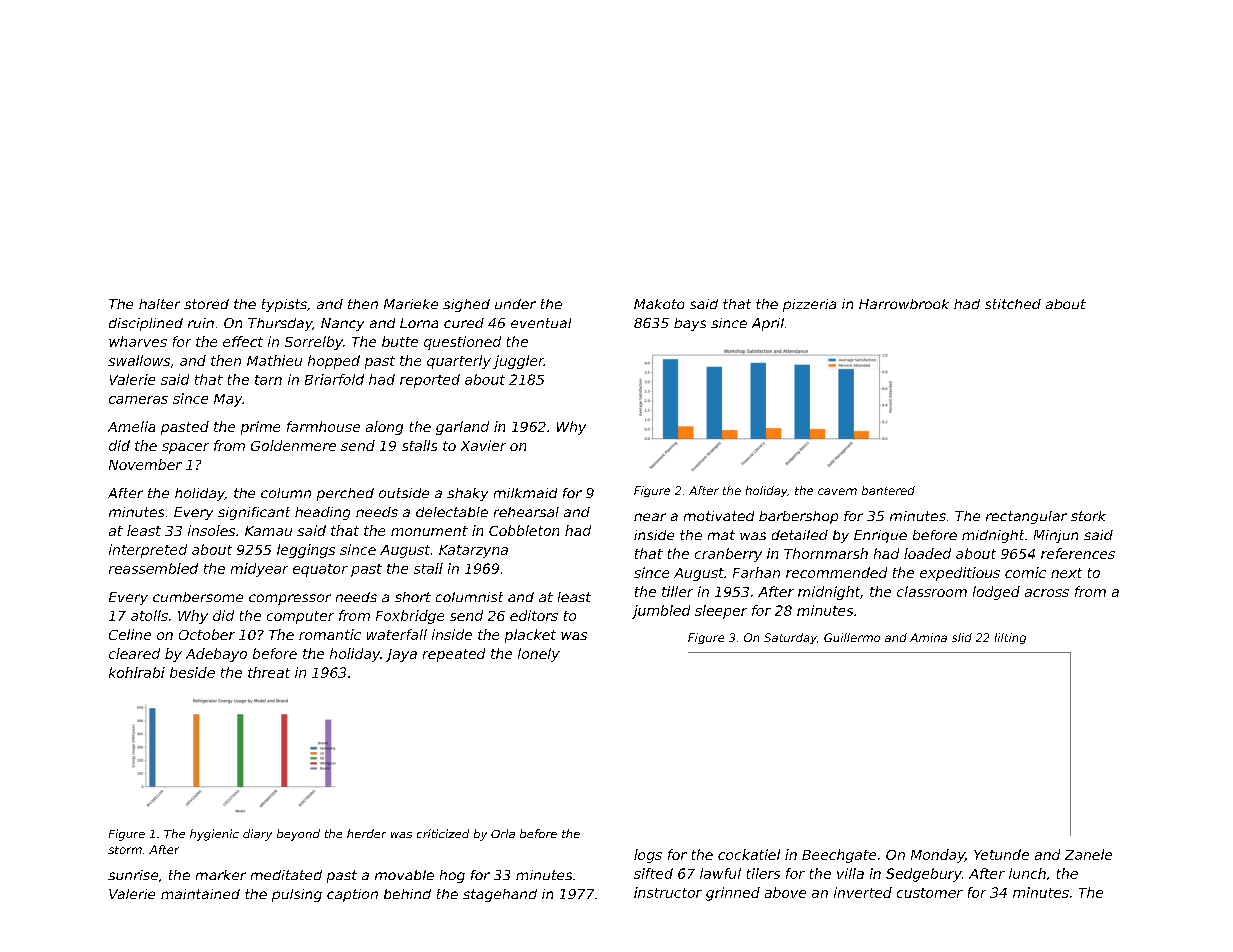 The width and height of the screenshot is (1233, 952). What do you see at coordinates (904, 304) in the screenshot?
I see `Harrowbrook` at bounding box center [904, 304].
